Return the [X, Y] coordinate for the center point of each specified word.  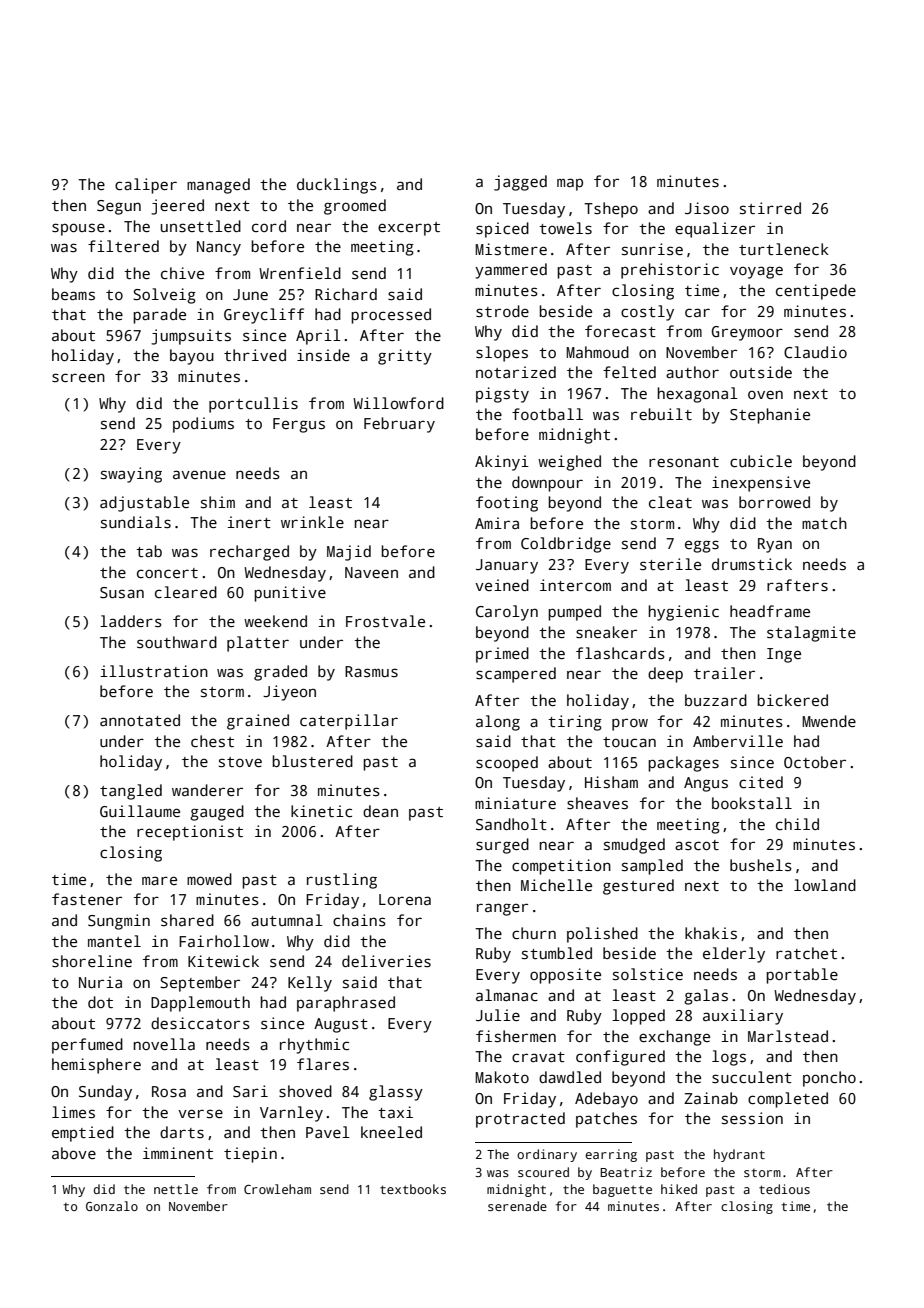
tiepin [250, 1155]
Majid [349, 553]
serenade [517, 1206]
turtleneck [784, 249]
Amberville [738, 741]
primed [502, 655]
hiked [679, 1189]
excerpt [409, 229]
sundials [136, 522]
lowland [825, 885]
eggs [702, 546]
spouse [78, 229]
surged [502, 846]
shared [187, 920]
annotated [140, 720]
